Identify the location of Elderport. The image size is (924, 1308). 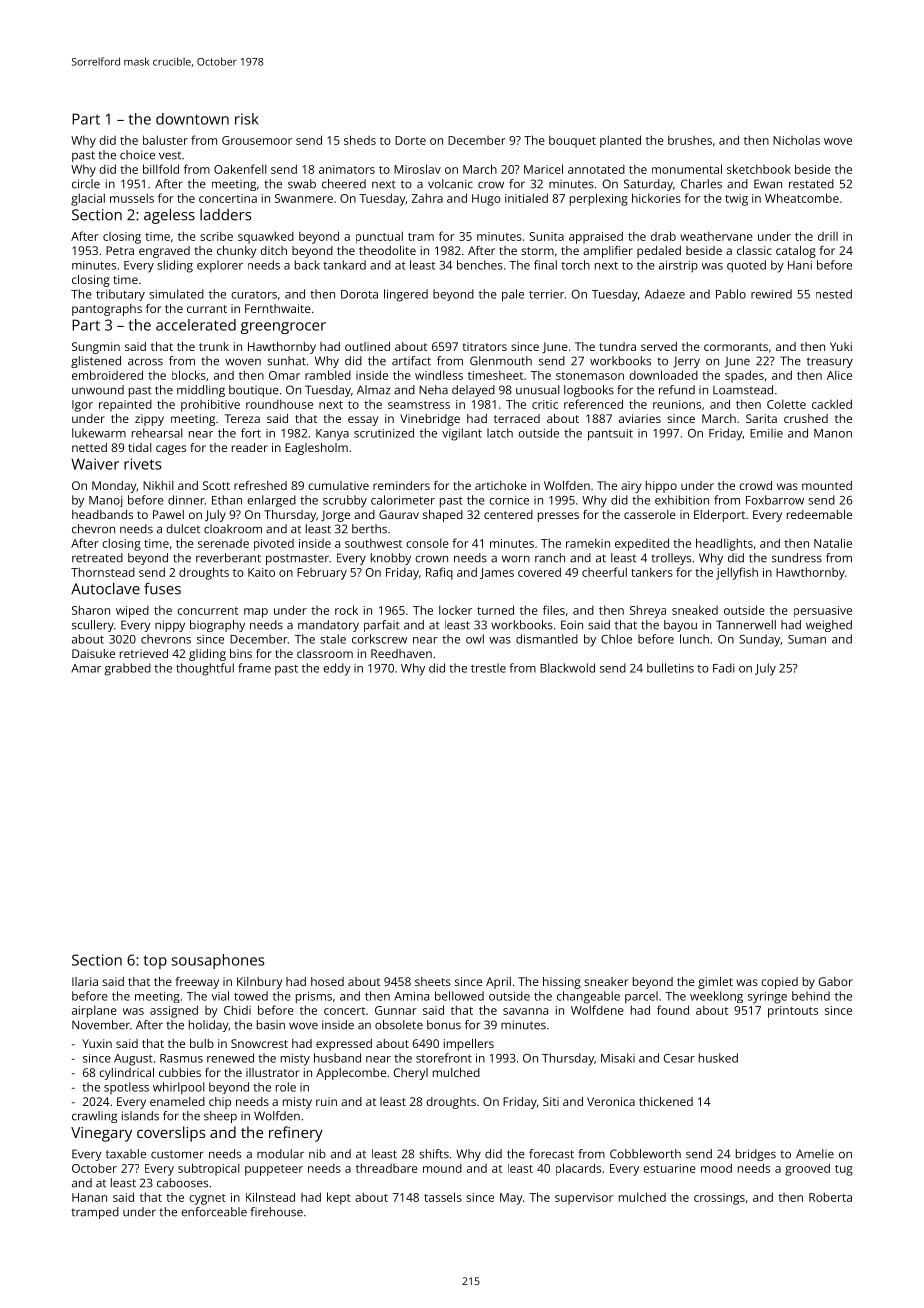
(719, 516).
